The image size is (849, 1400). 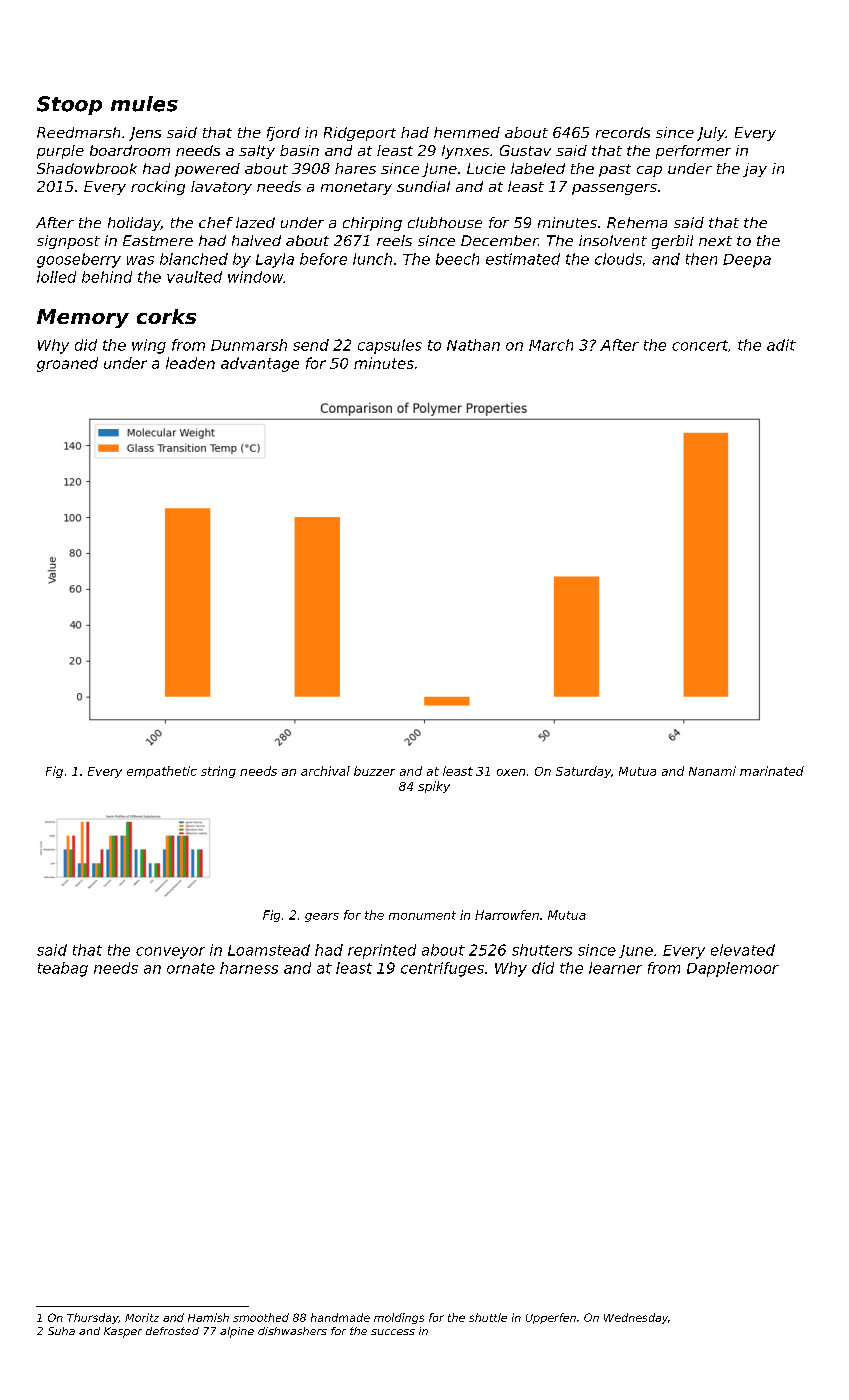 What do you see at coordinates (772, 771) in the document?
I see `marinated` at bounding box center [772, 771].
